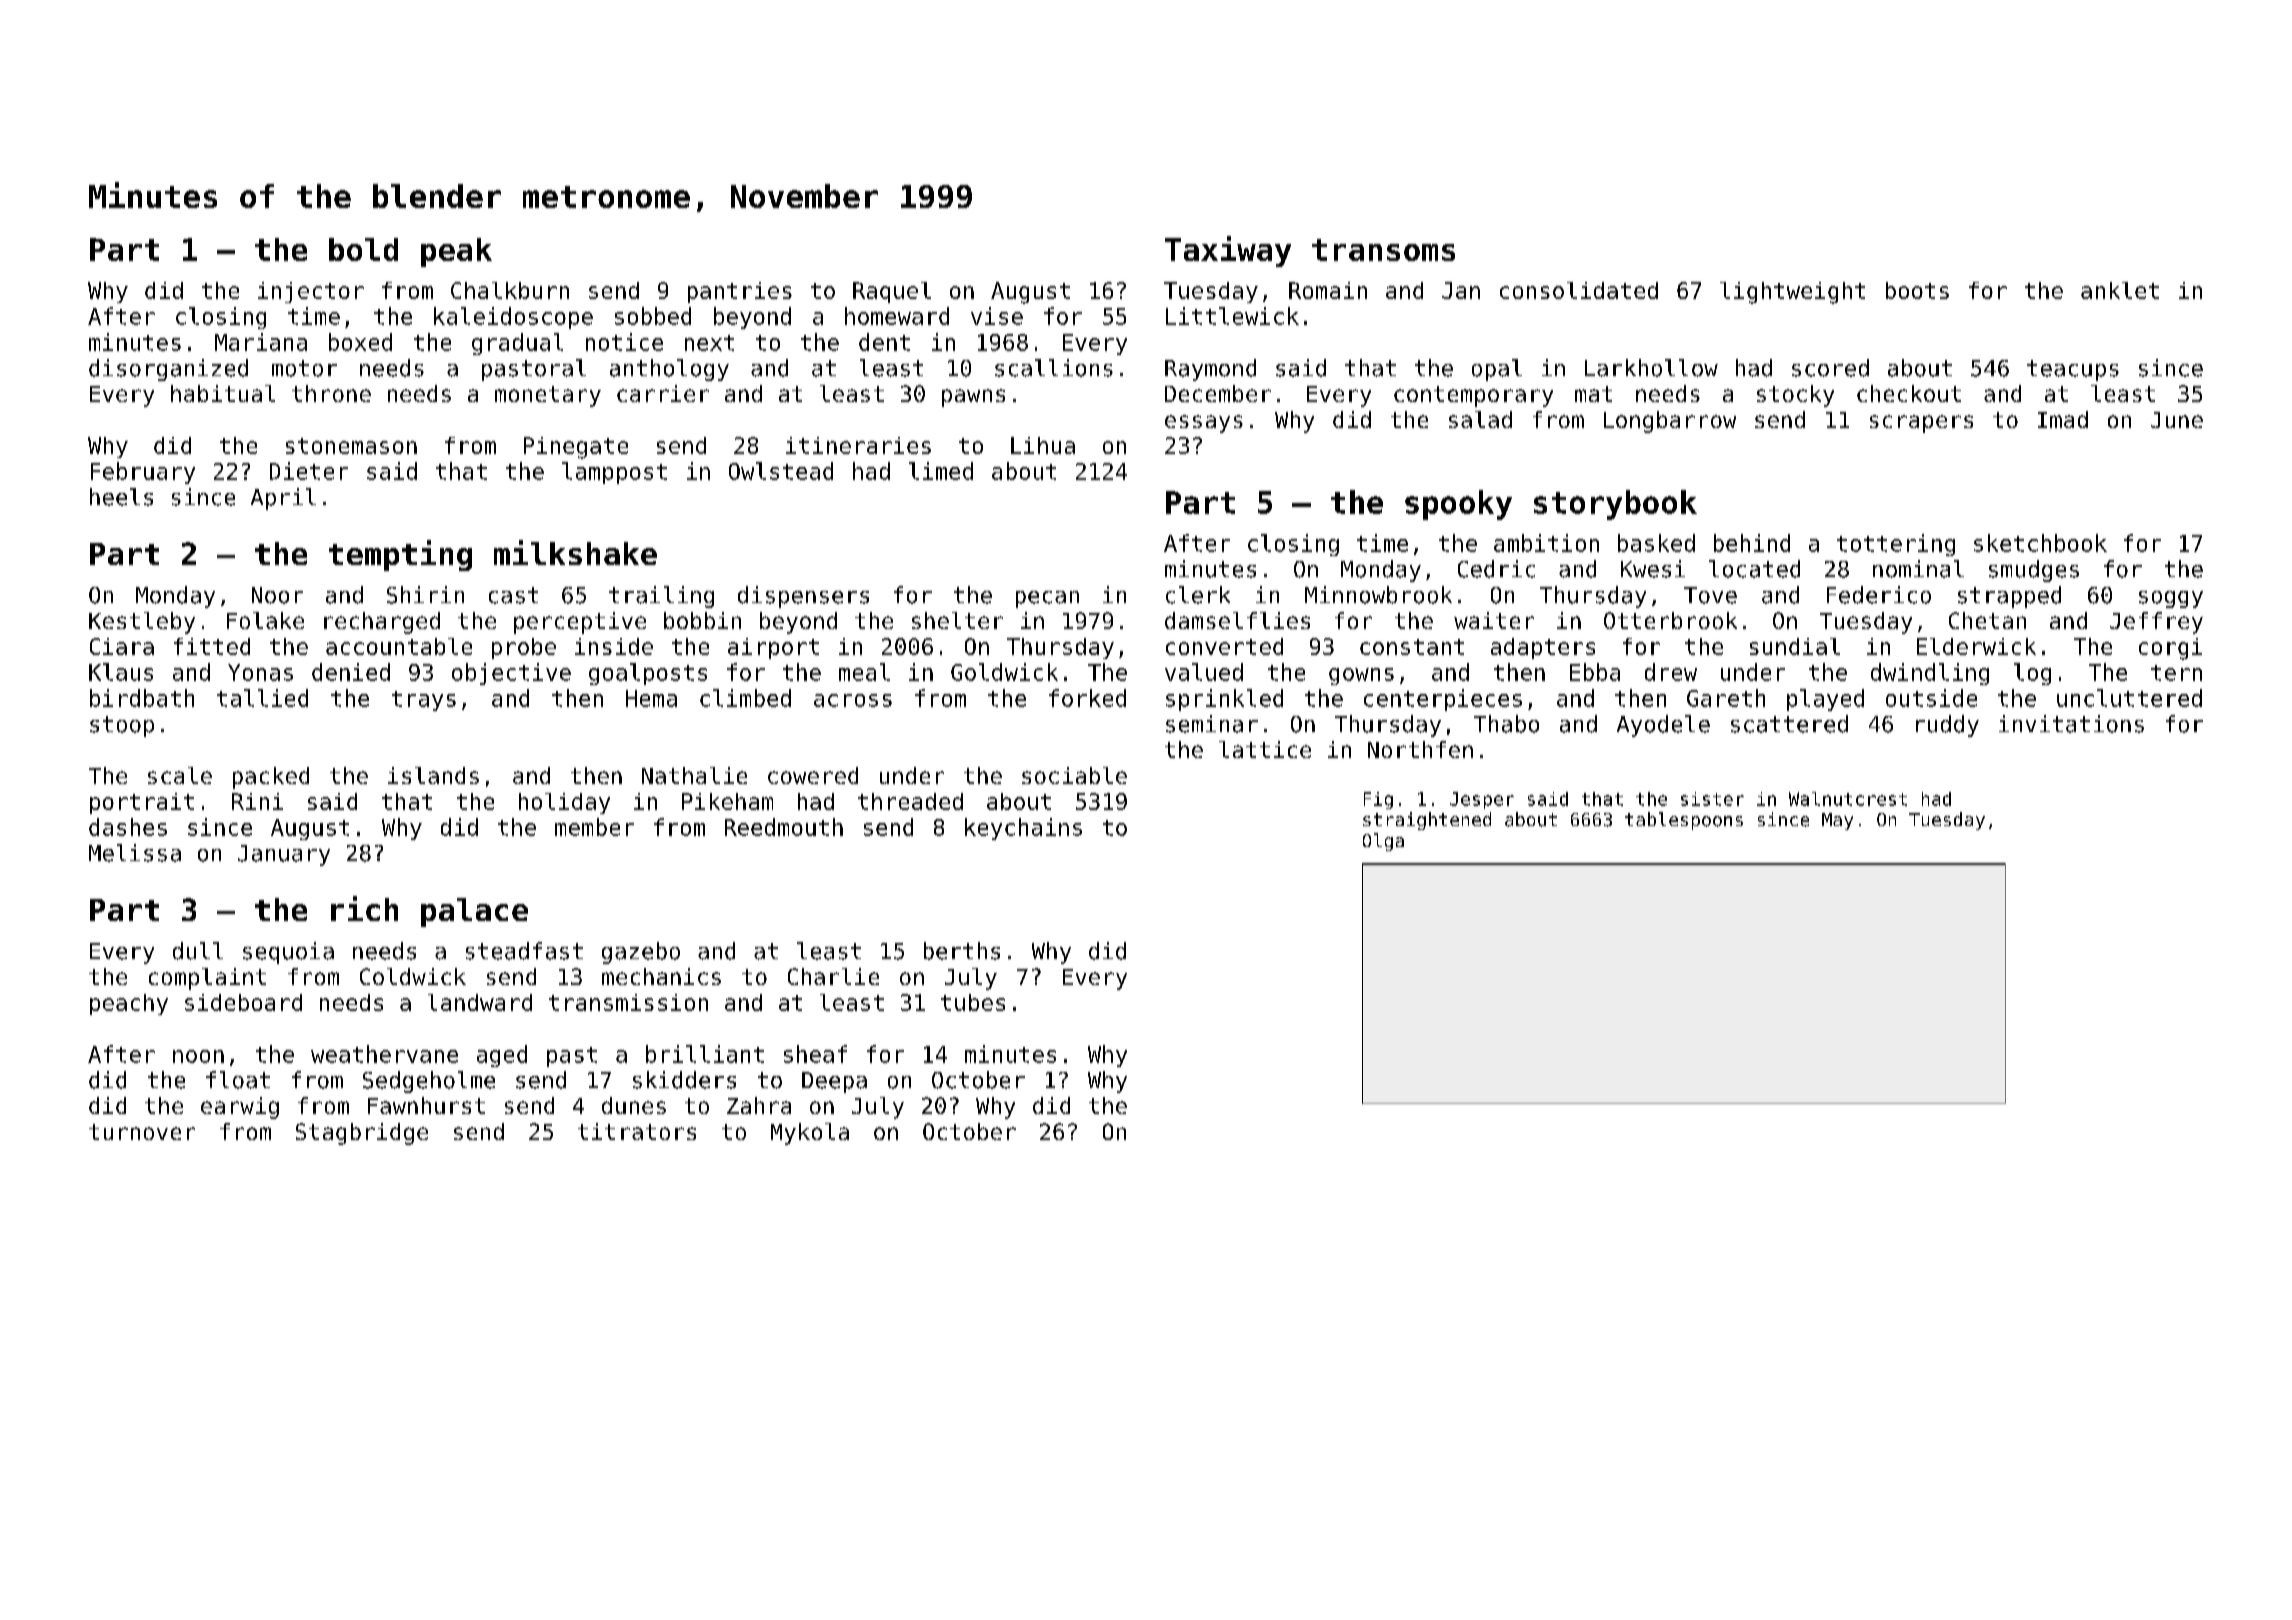 This image has width=2292, height=1620. What do you see at coordinates (1087, 698) in the image?
I see `forked` at bounding box center [1087, 698].
